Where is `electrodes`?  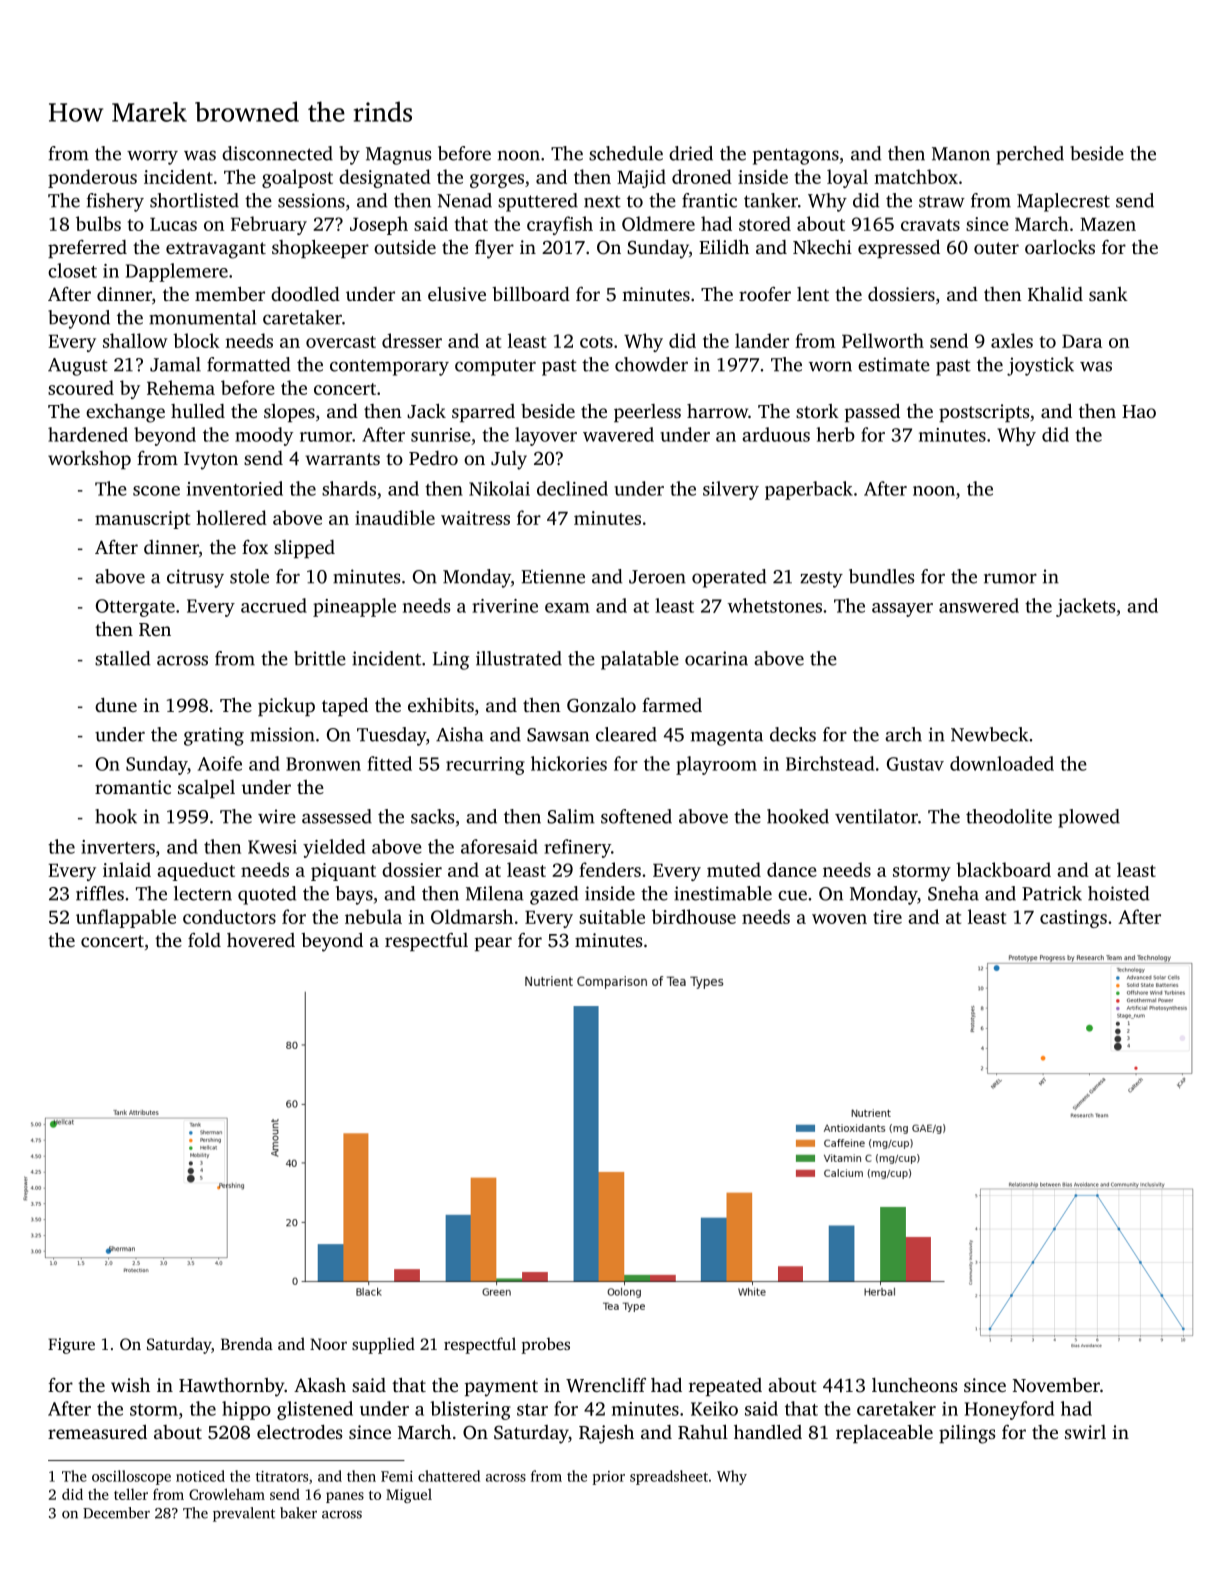 electrodes is located at coordinates (299, 1432).
